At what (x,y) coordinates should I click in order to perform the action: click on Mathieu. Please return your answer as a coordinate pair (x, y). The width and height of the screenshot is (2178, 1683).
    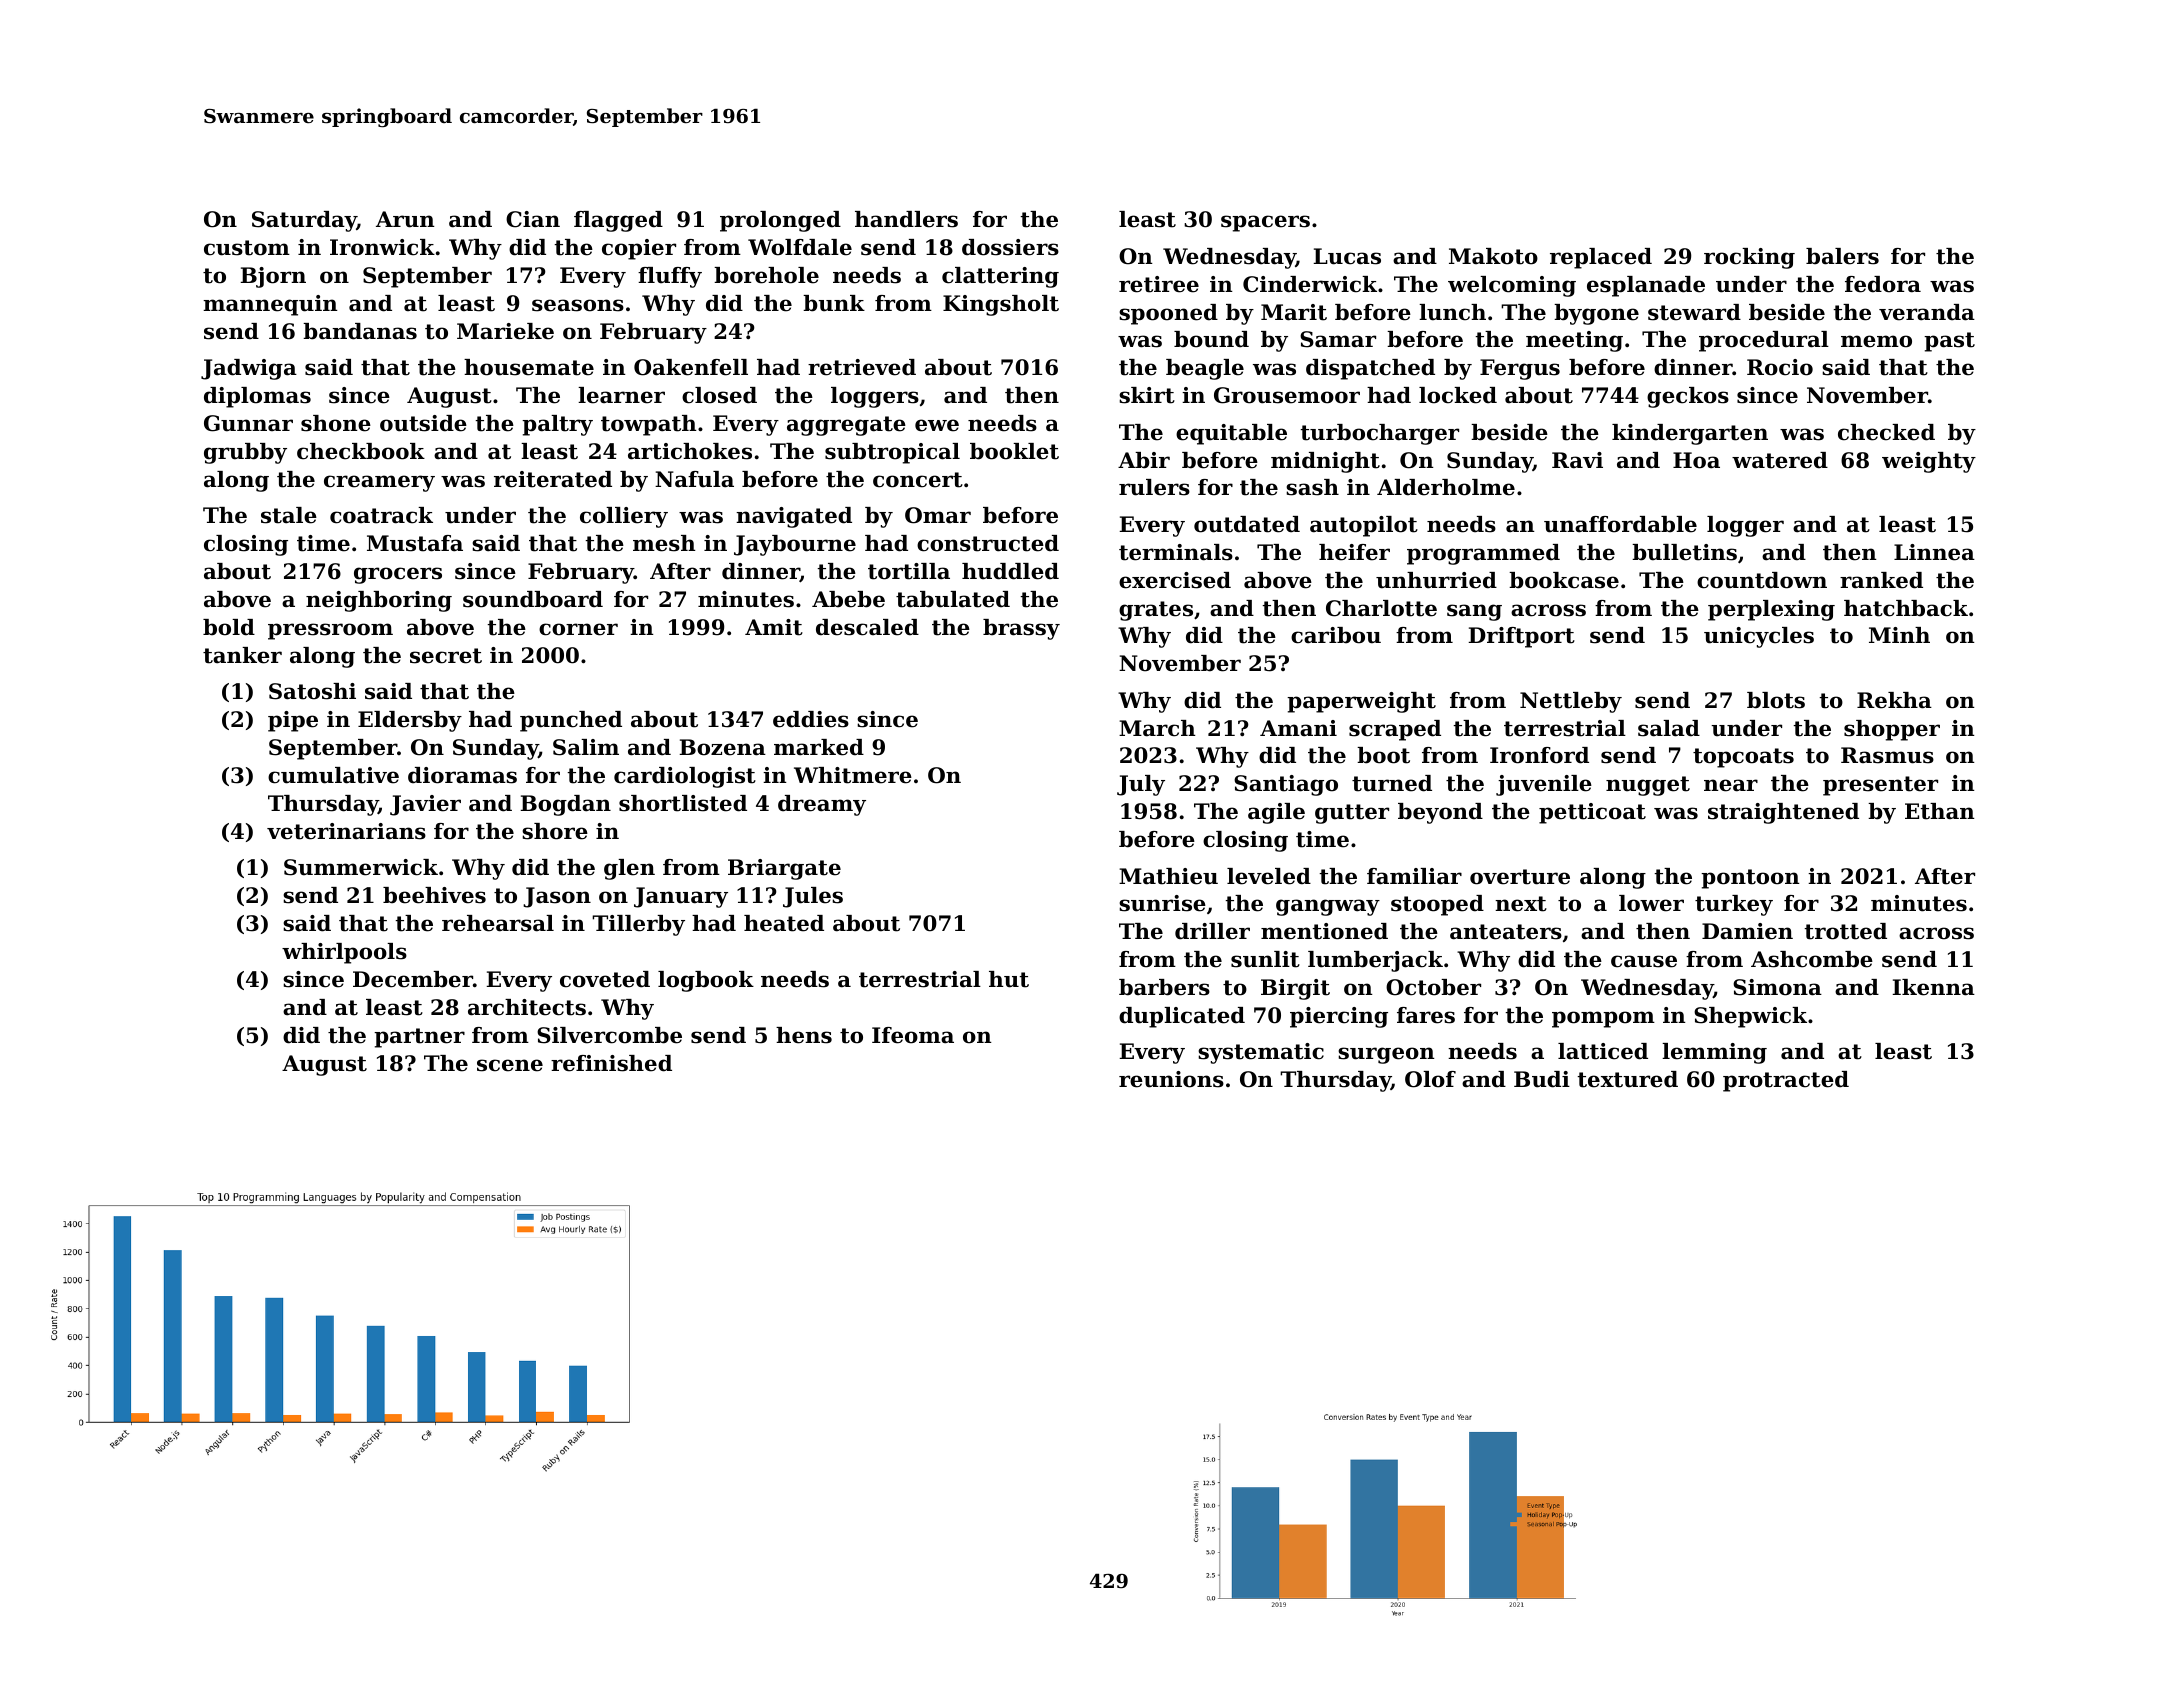
    Looking at the image, I should click on (1168, 876).
